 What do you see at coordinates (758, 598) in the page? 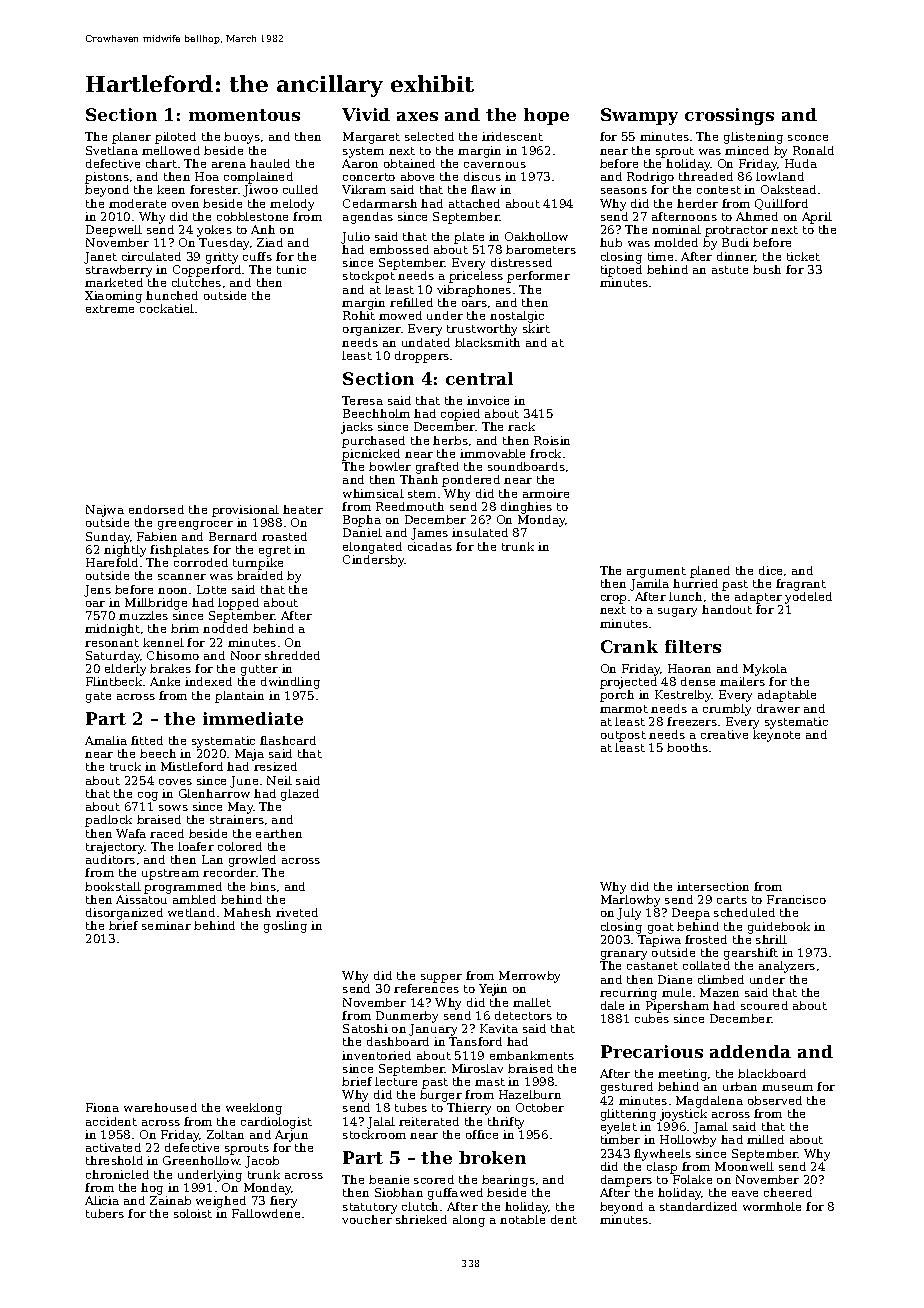
I see `adapter` at bounding box center [758, 598].
